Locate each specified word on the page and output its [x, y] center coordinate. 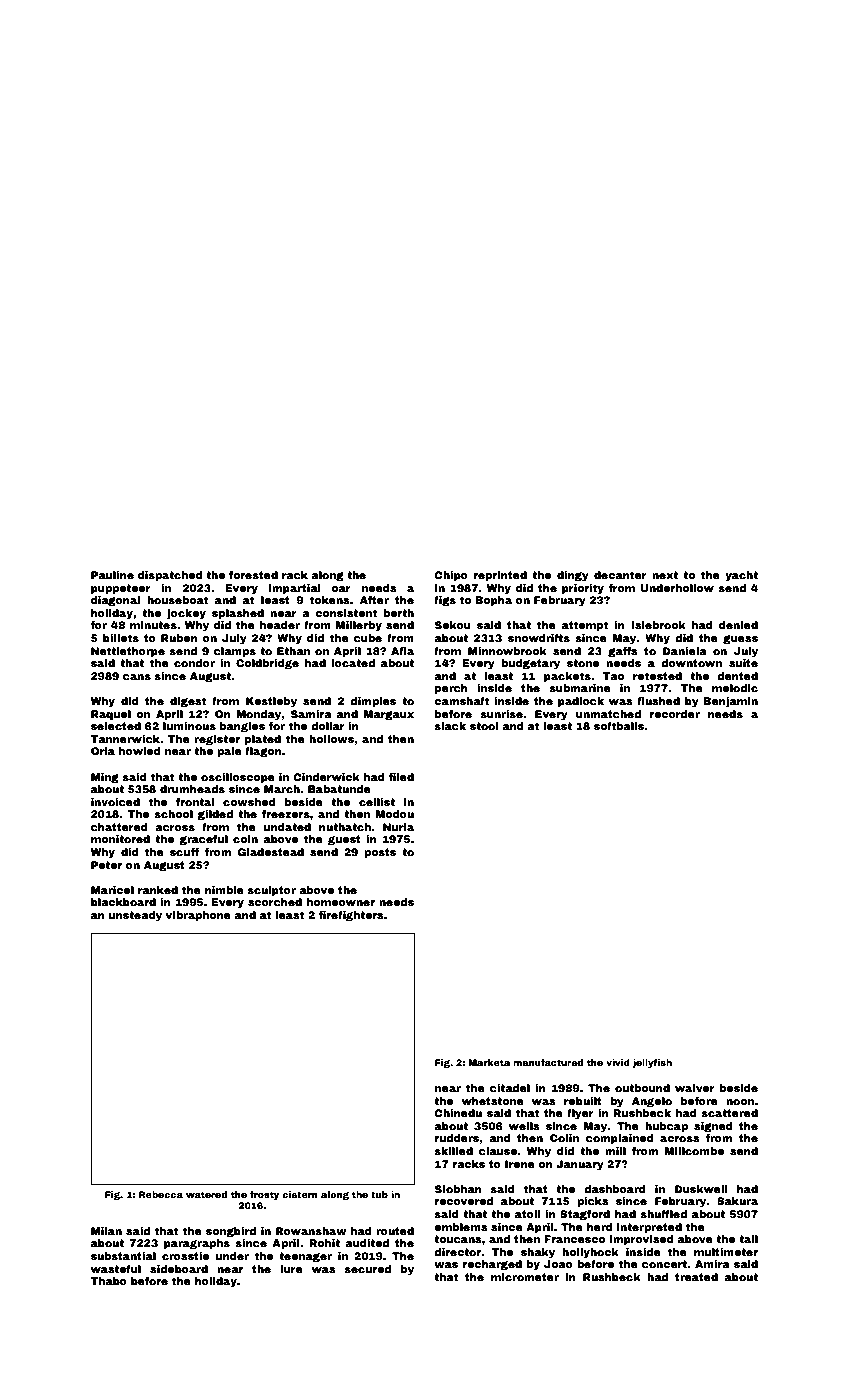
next [665, 575]
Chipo [451, 576]
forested [253, 575]
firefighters [351, 916]
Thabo [109, 1281]
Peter [106, 865]
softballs [619, 726]
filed [401, 777]
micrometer [525, 1277]
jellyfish [652, 1063]
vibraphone [198, 916]
